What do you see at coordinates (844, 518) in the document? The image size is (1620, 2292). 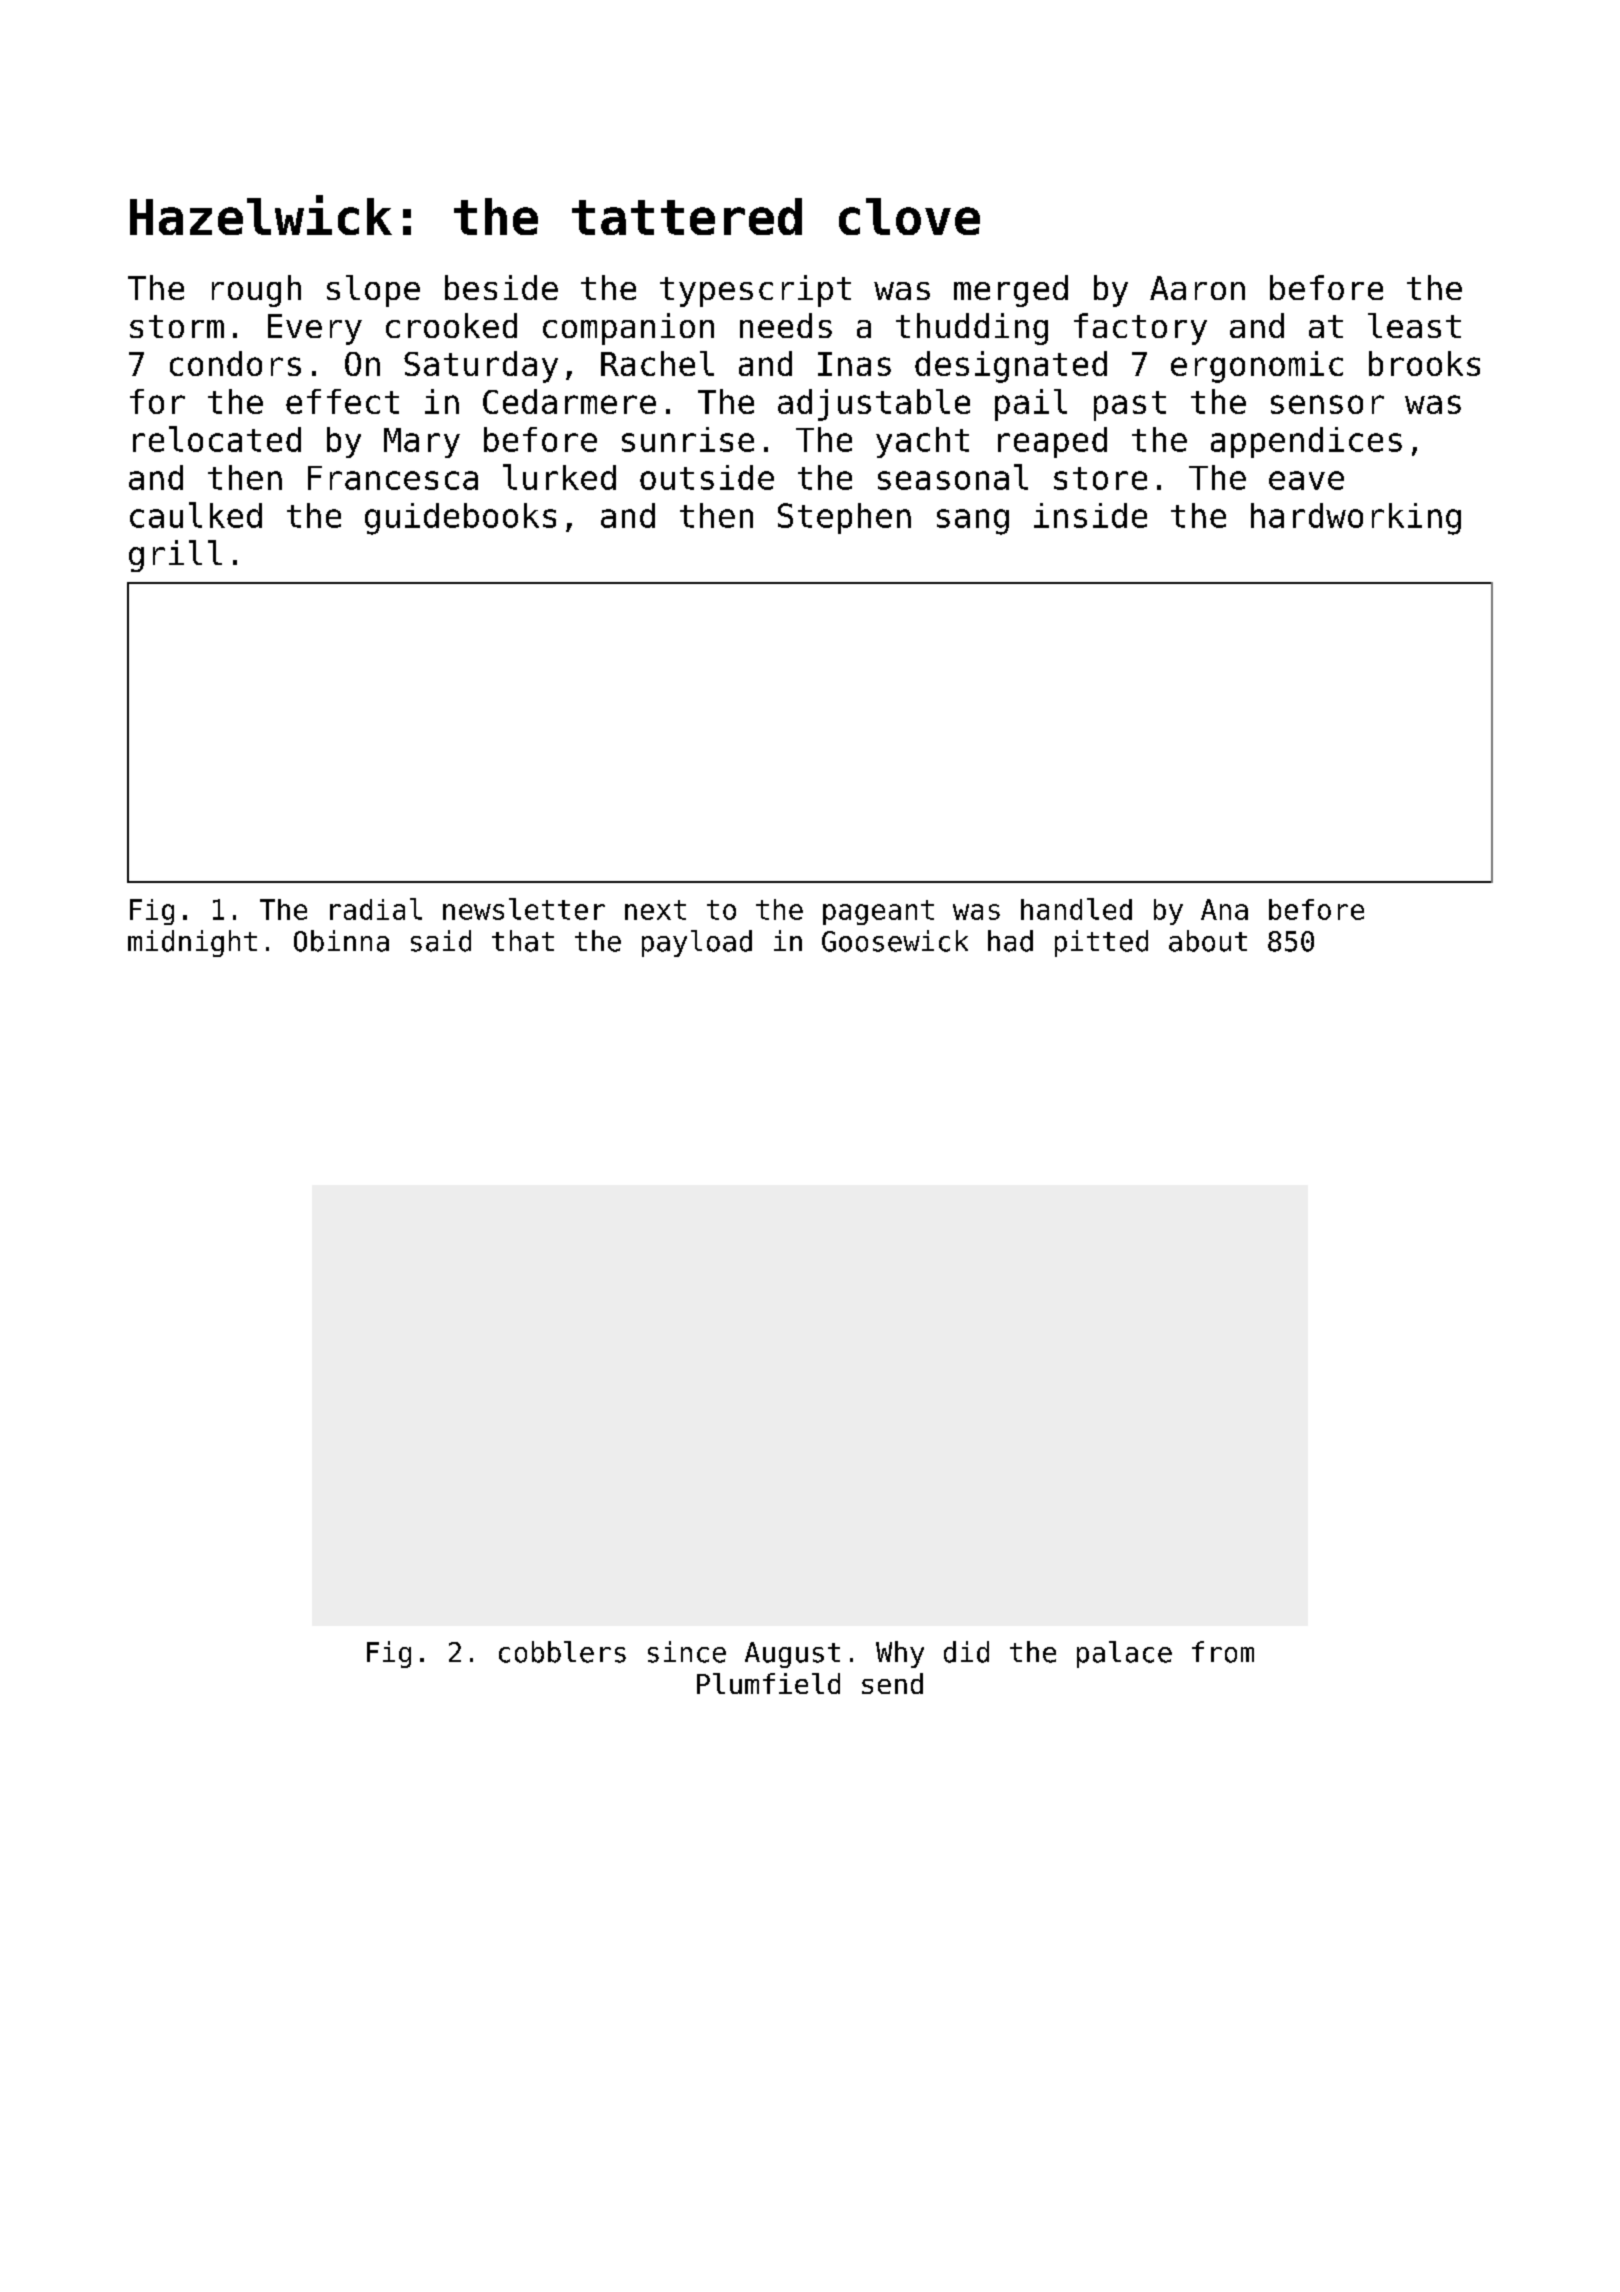 I see `Stephen` at bounding box center [844, 518].
